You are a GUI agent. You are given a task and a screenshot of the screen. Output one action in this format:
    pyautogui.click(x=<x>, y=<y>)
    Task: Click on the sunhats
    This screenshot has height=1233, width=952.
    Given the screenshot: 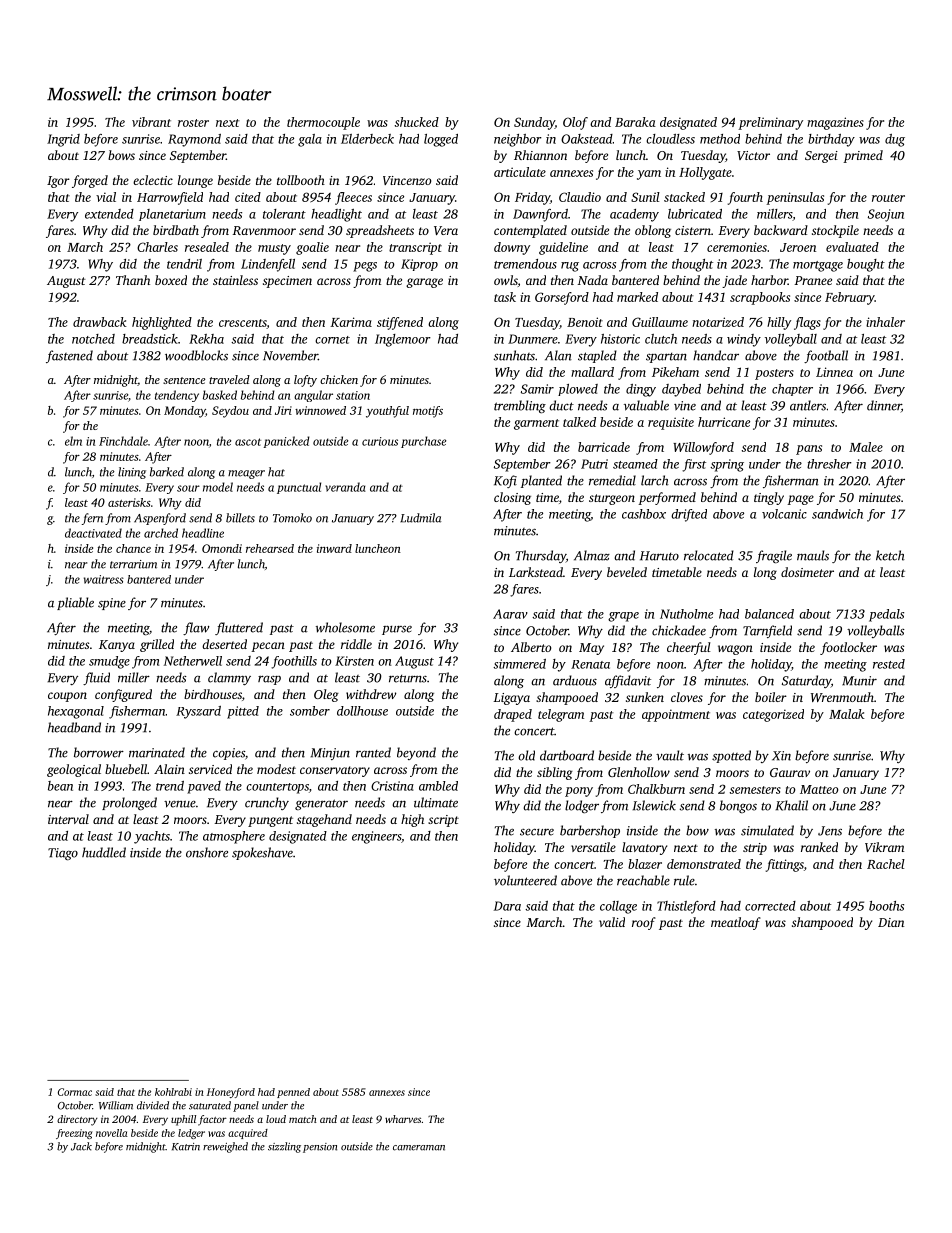 What is the action you would take?
    pyautogui.click(x=514, y=355)
